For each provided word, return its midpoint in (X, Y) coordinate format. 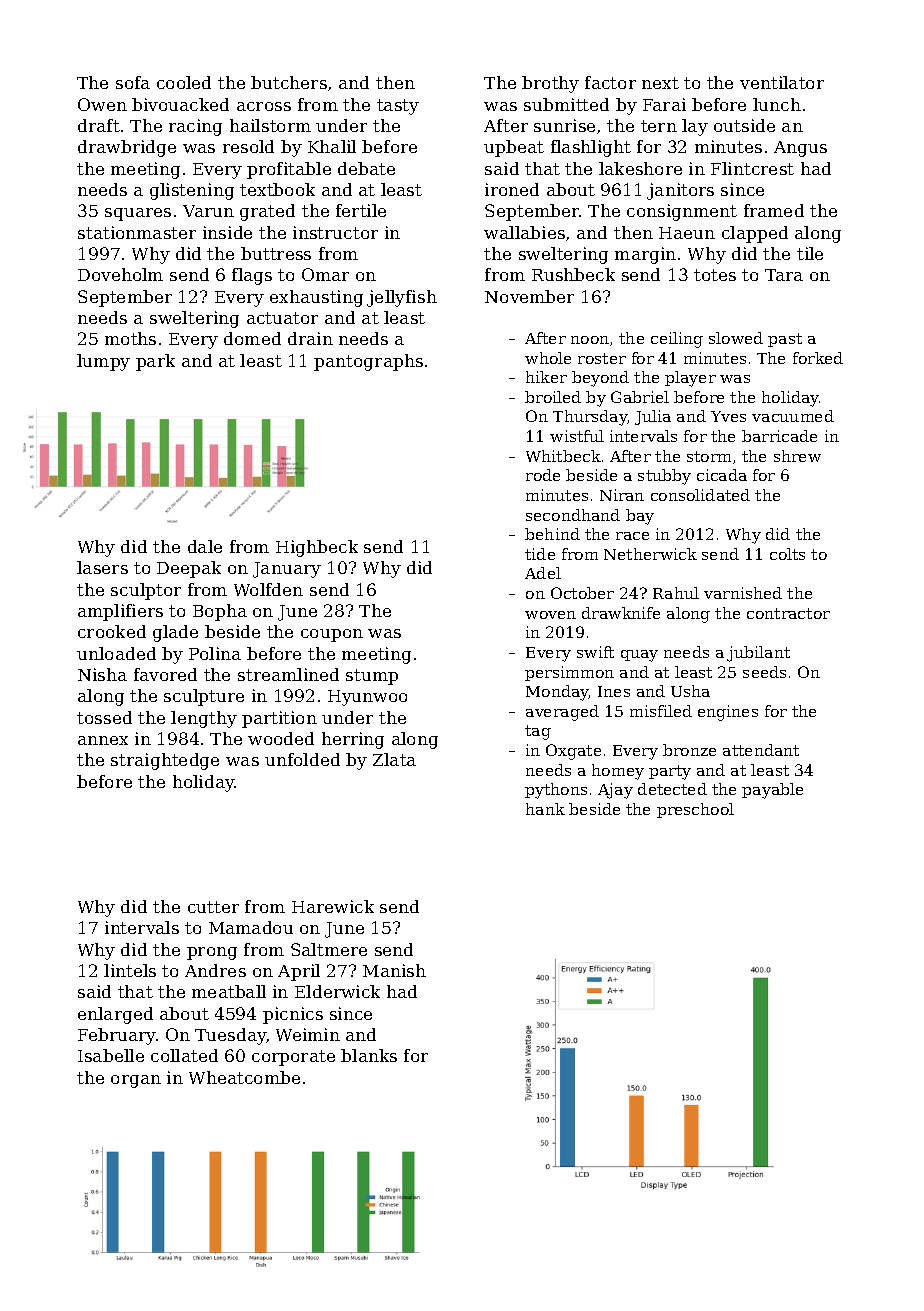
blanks (369, 1055)
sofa (133, 82)
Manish (394, 970)
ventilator (782, 82)
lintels (130, 970)
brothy (550, 84)
